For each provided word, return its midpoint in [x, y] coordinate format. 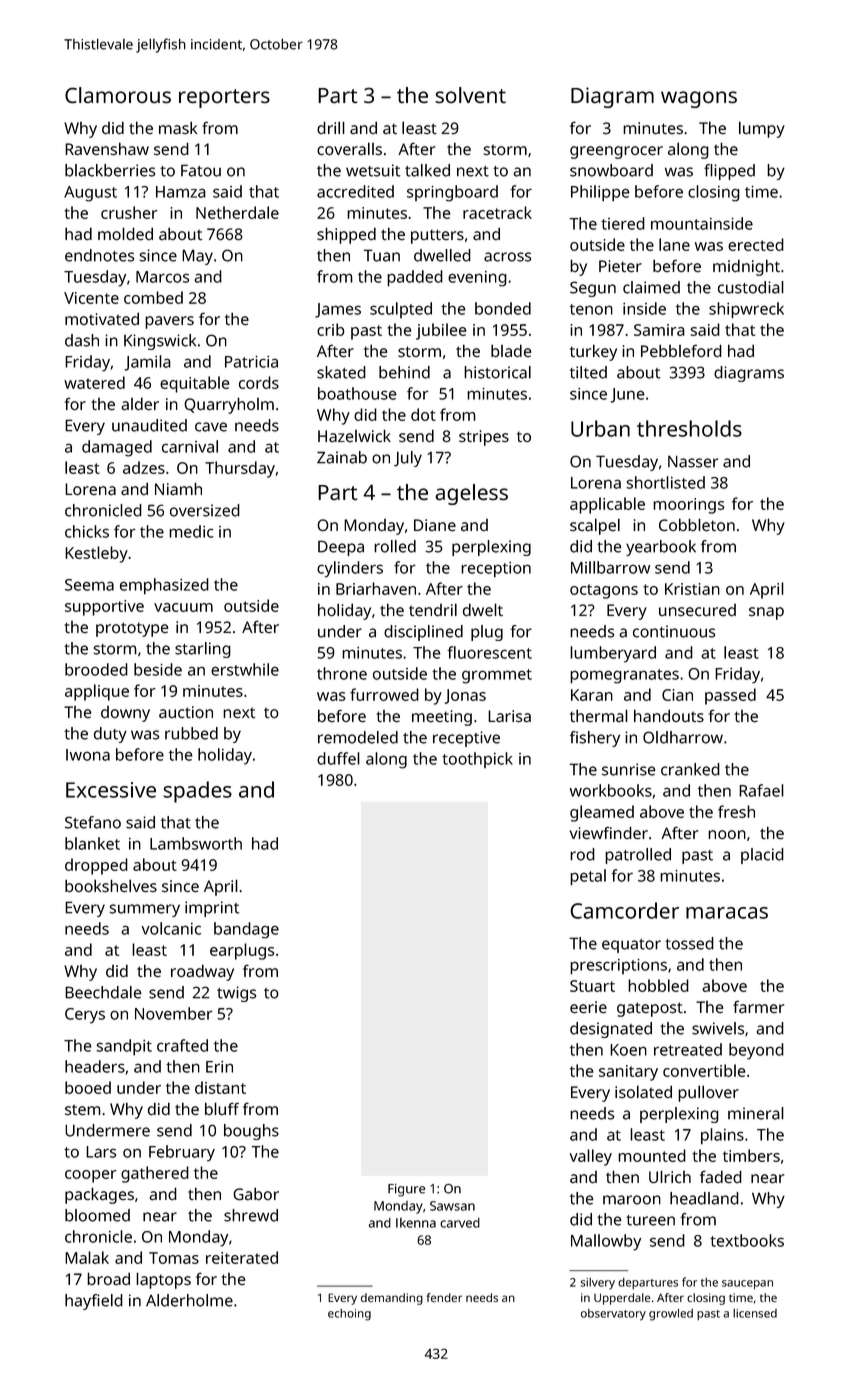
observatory [613, 1315]
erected [756, 244]
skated [341, 372]
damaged [117, 448]
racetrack [497, 212]
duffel [338, 758]
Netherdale [237, 212]
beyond [756, 1051]
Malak [87, 1257]
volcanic [171, 928]
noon [727, 835]
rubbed [191, 733]
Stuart [592, 986]
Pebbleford [681, 351]
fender [444, 1297]
